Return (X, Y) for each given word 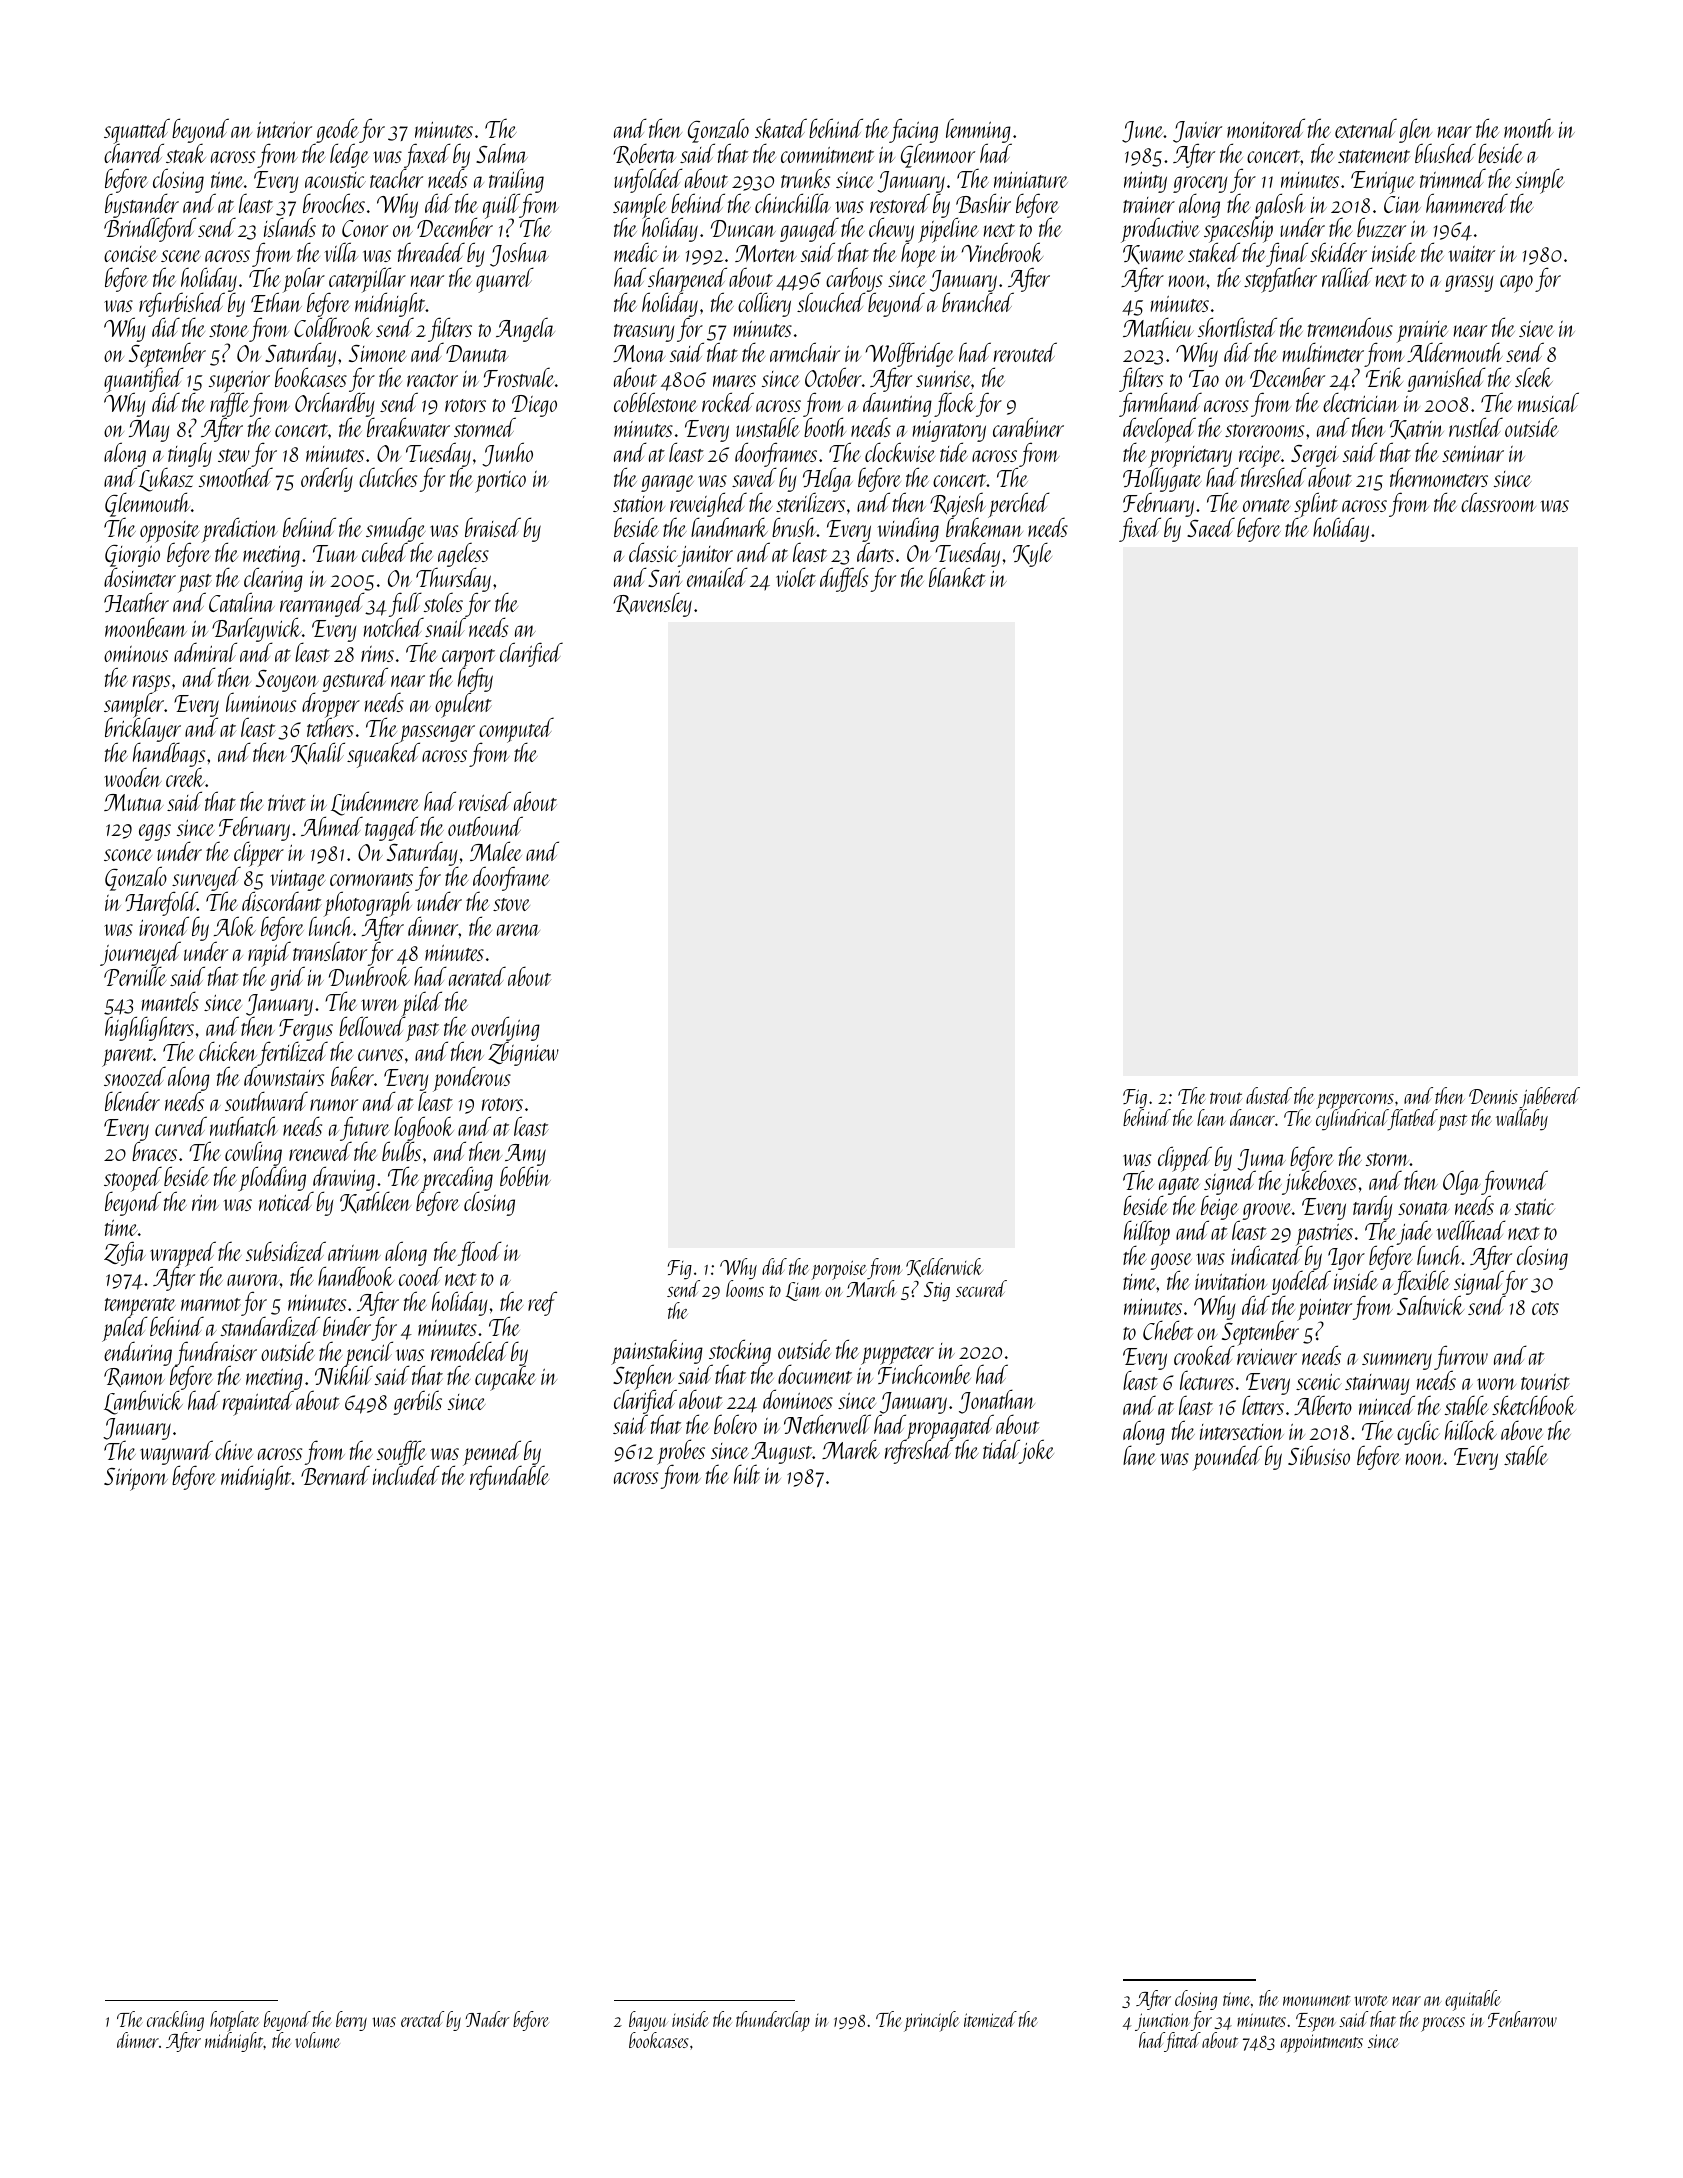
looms (745, 1288)
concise (130, 254)
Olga (1462, 1182)
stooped (133, 1179)
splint (1317, 505)
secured (981, 1288)
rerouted (1025, 352)
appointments (1322, 2043)
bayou (648, 2021)
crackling (175, 2021)
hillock (1471, 1430)
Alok (235, 926)
